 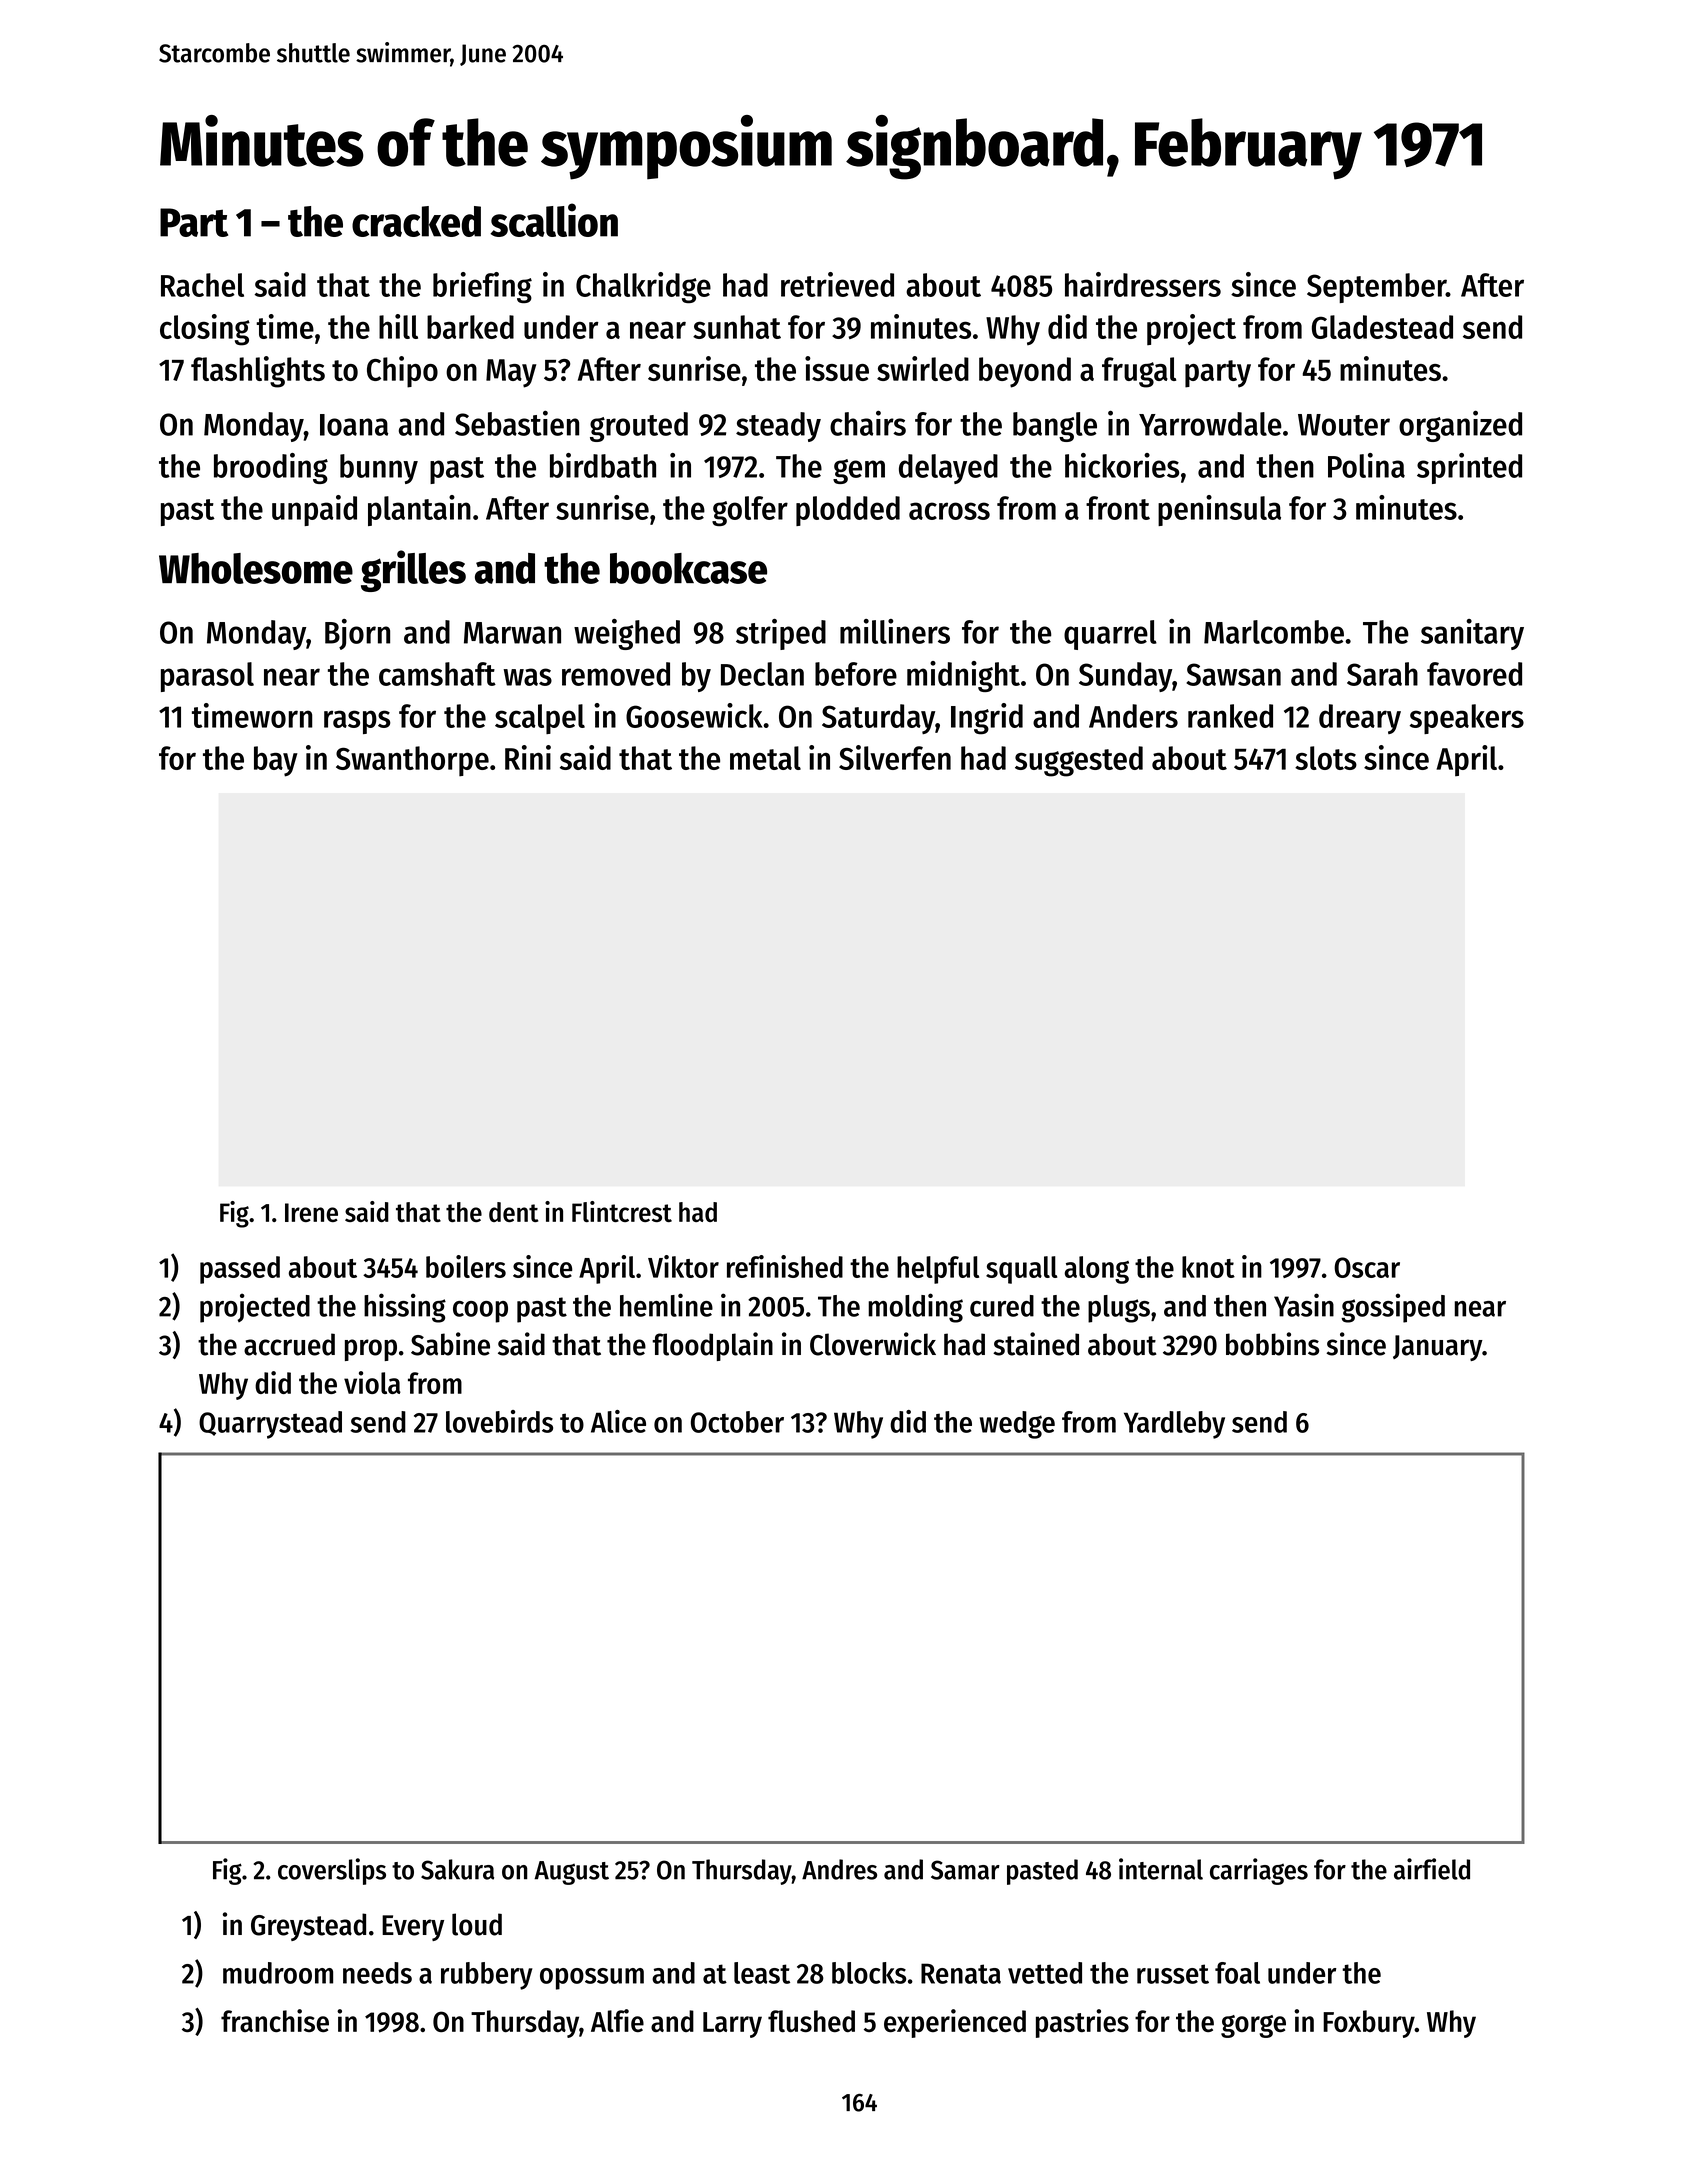 I want to click on sanitary, so click(x=1472, y=634).
